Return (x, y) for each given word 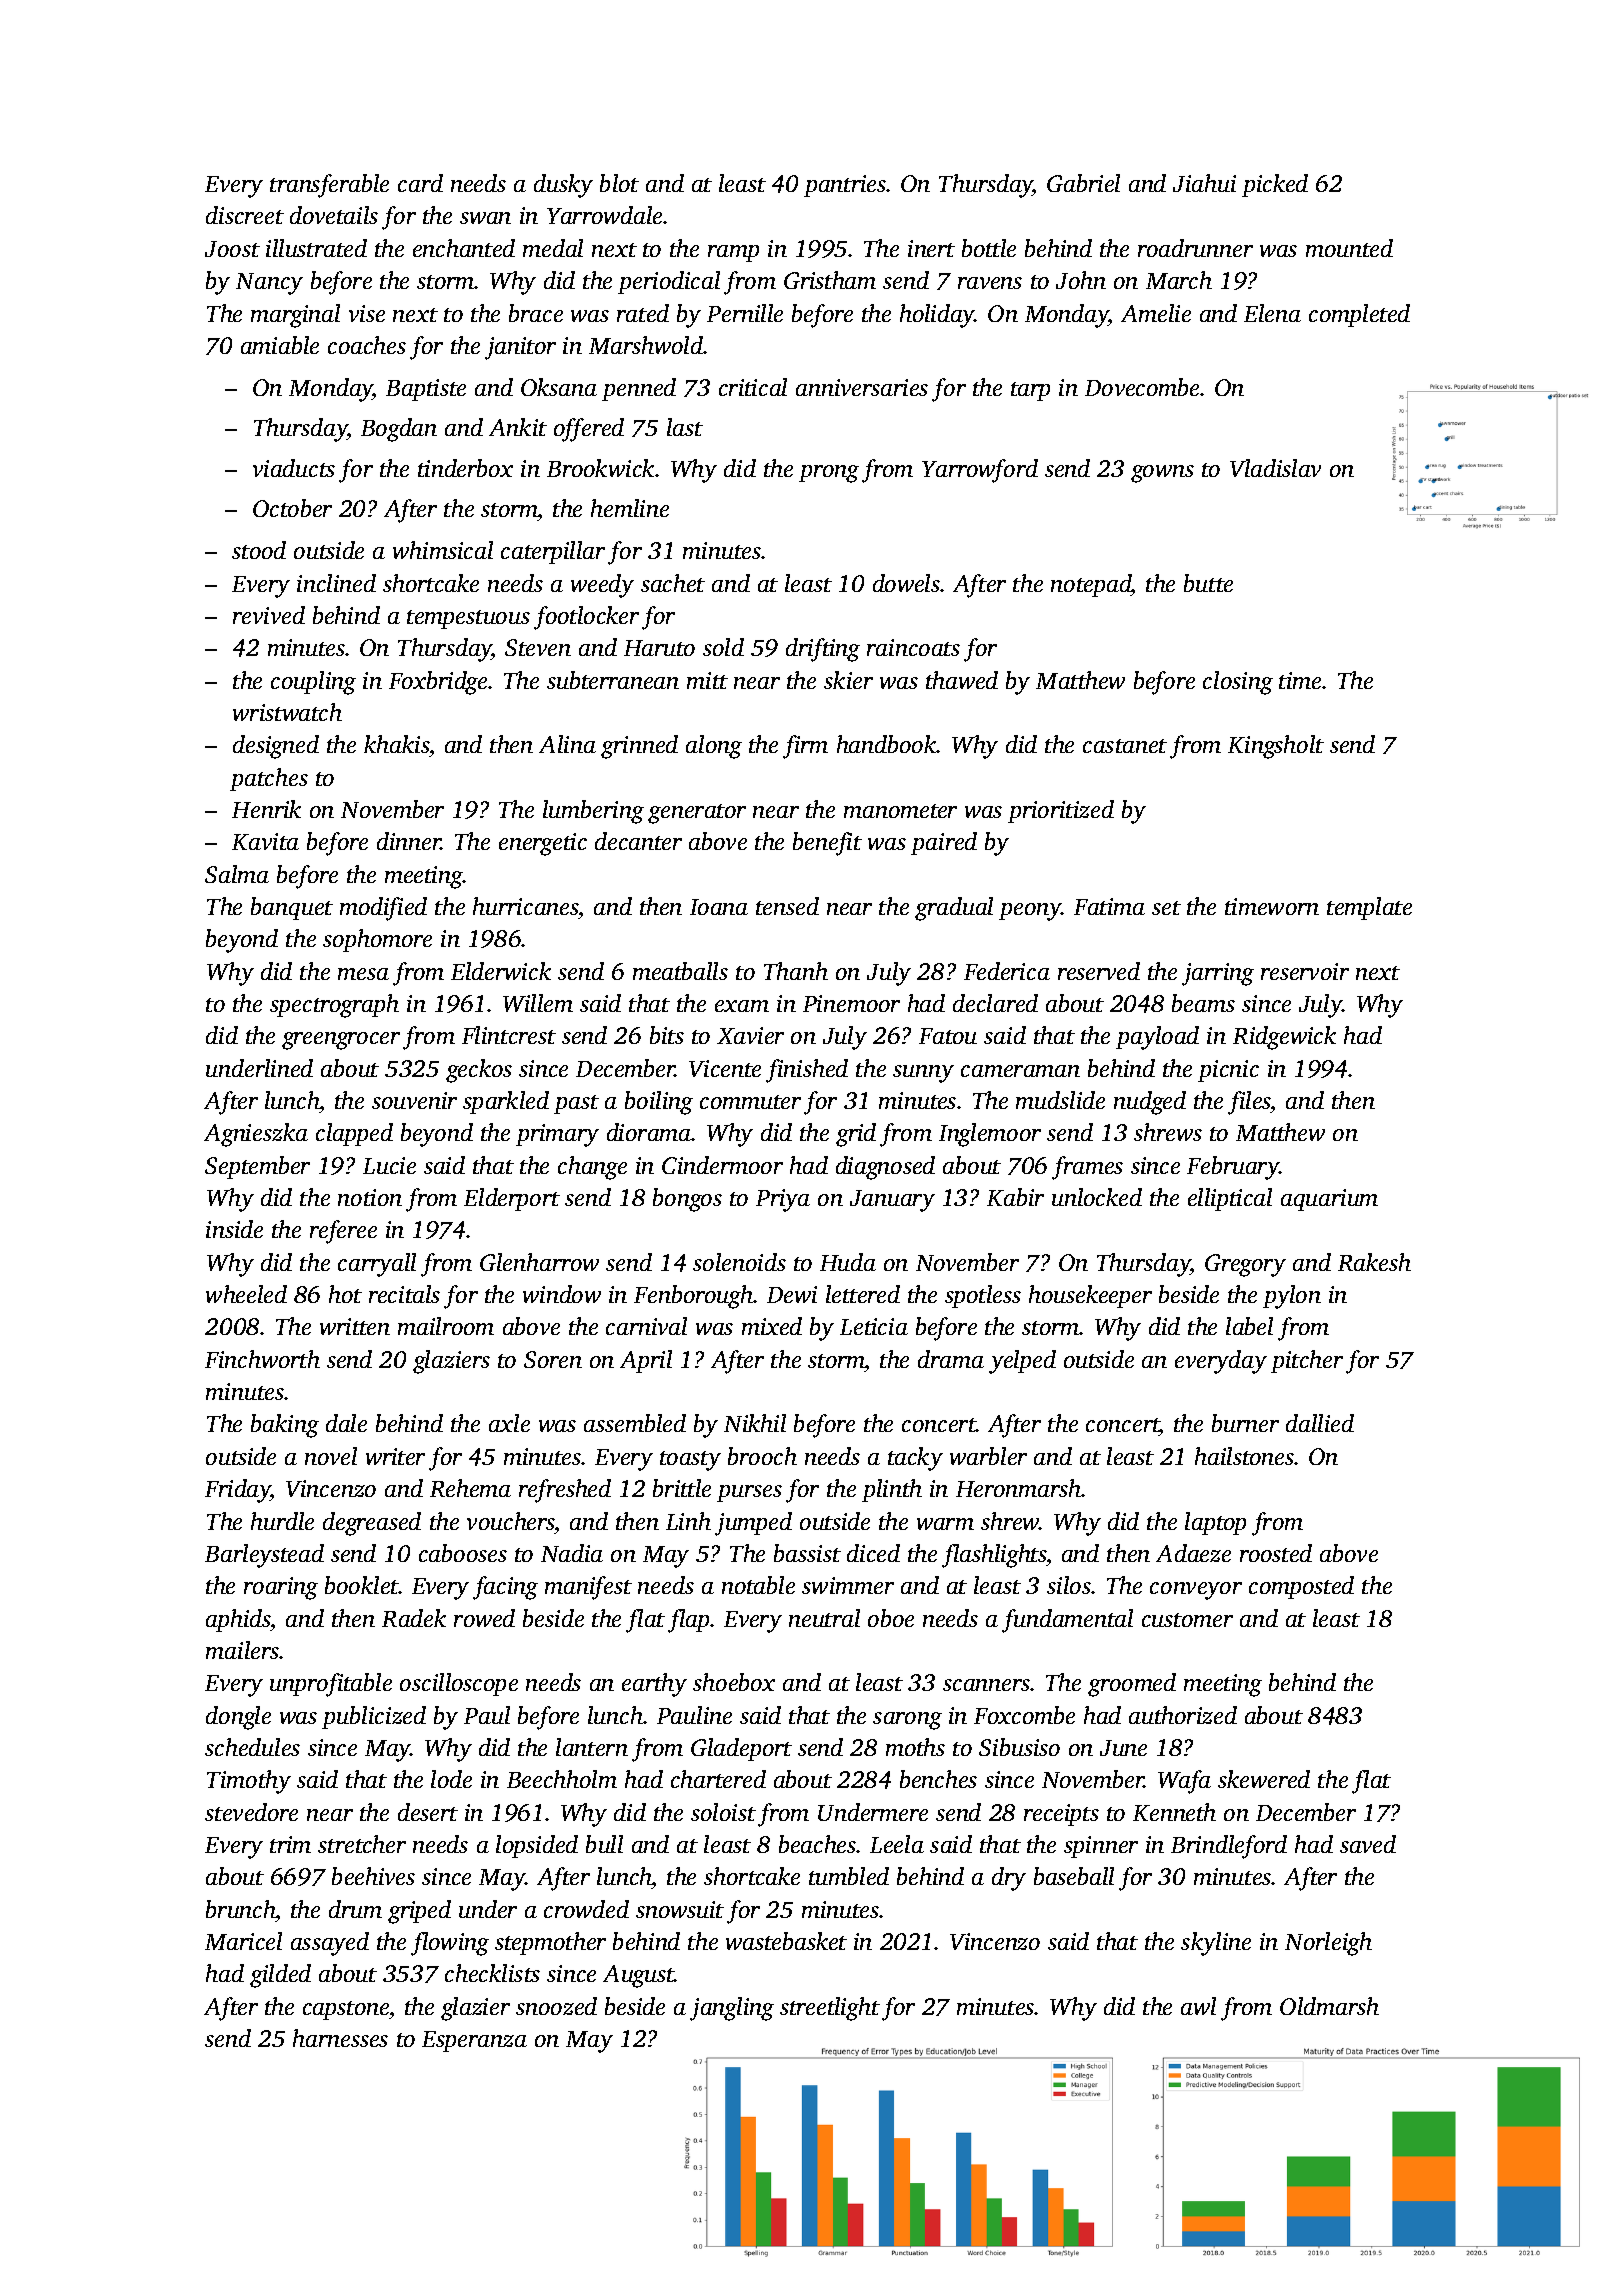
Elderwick (501, 971)
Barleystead (264, 1556)
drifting (823, 650)
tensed (787, 906)
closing (1238, 683)
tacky (915, 1459)
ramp (733, 253)
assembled (635, 1423)
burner (1245, 1423)
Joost (232, 249)
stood (259, 550)
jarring (1218, 974)
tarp (1030, 391)
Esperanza (474, 2041)
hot (345, 1294)
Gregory (1245, 1265)
